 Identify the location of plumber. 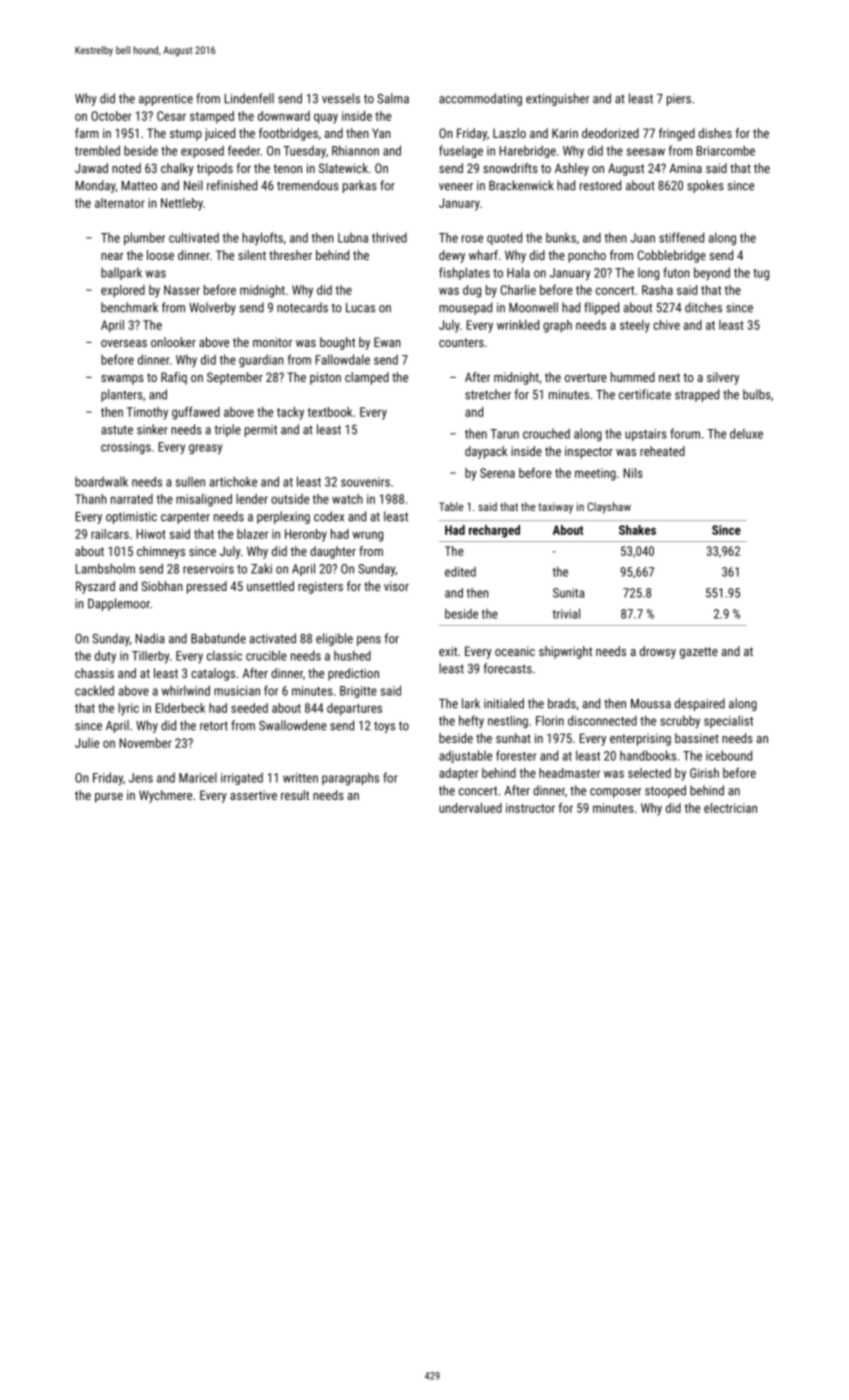
(144, 238).
